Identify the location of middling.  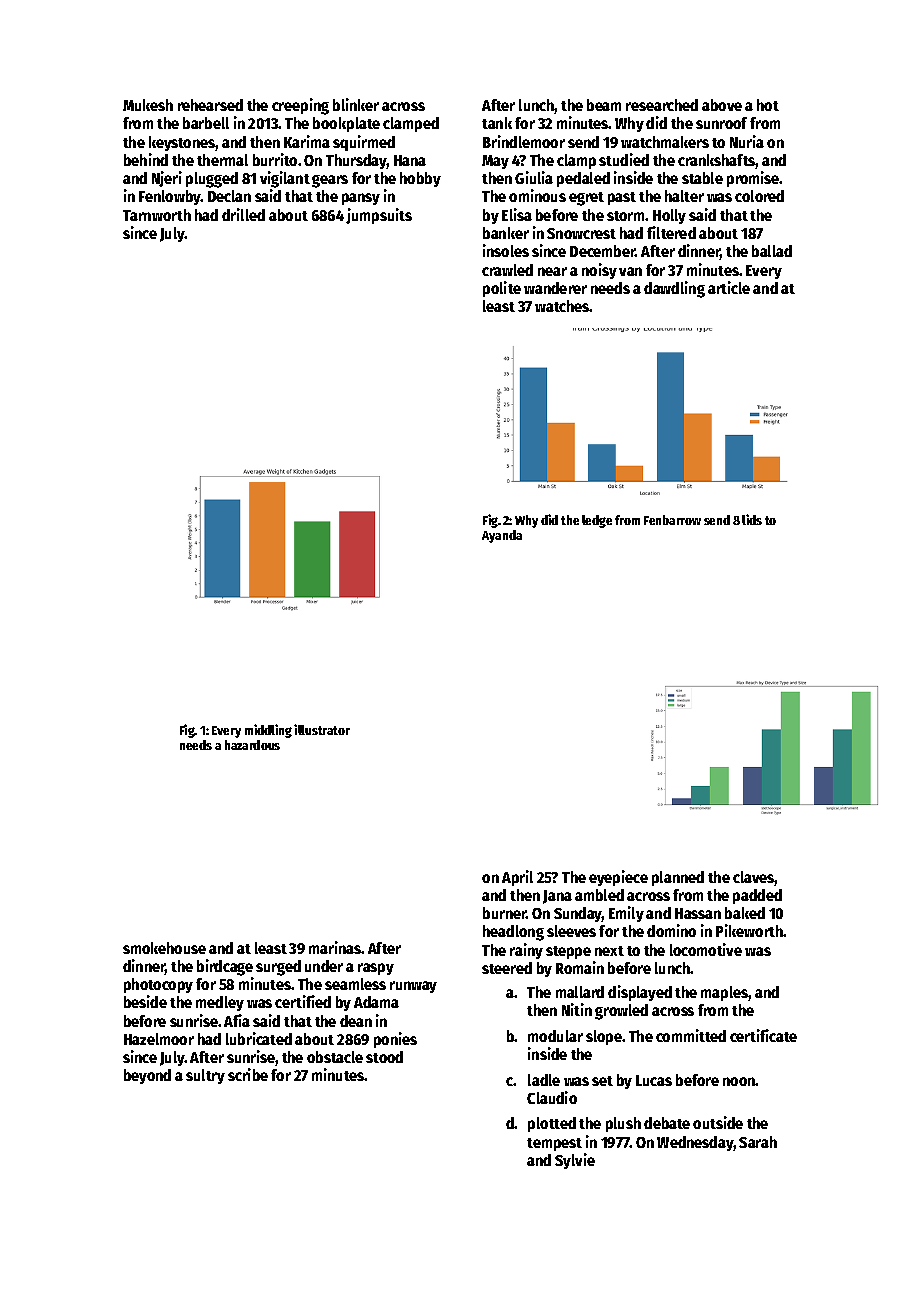
(268, 731).
